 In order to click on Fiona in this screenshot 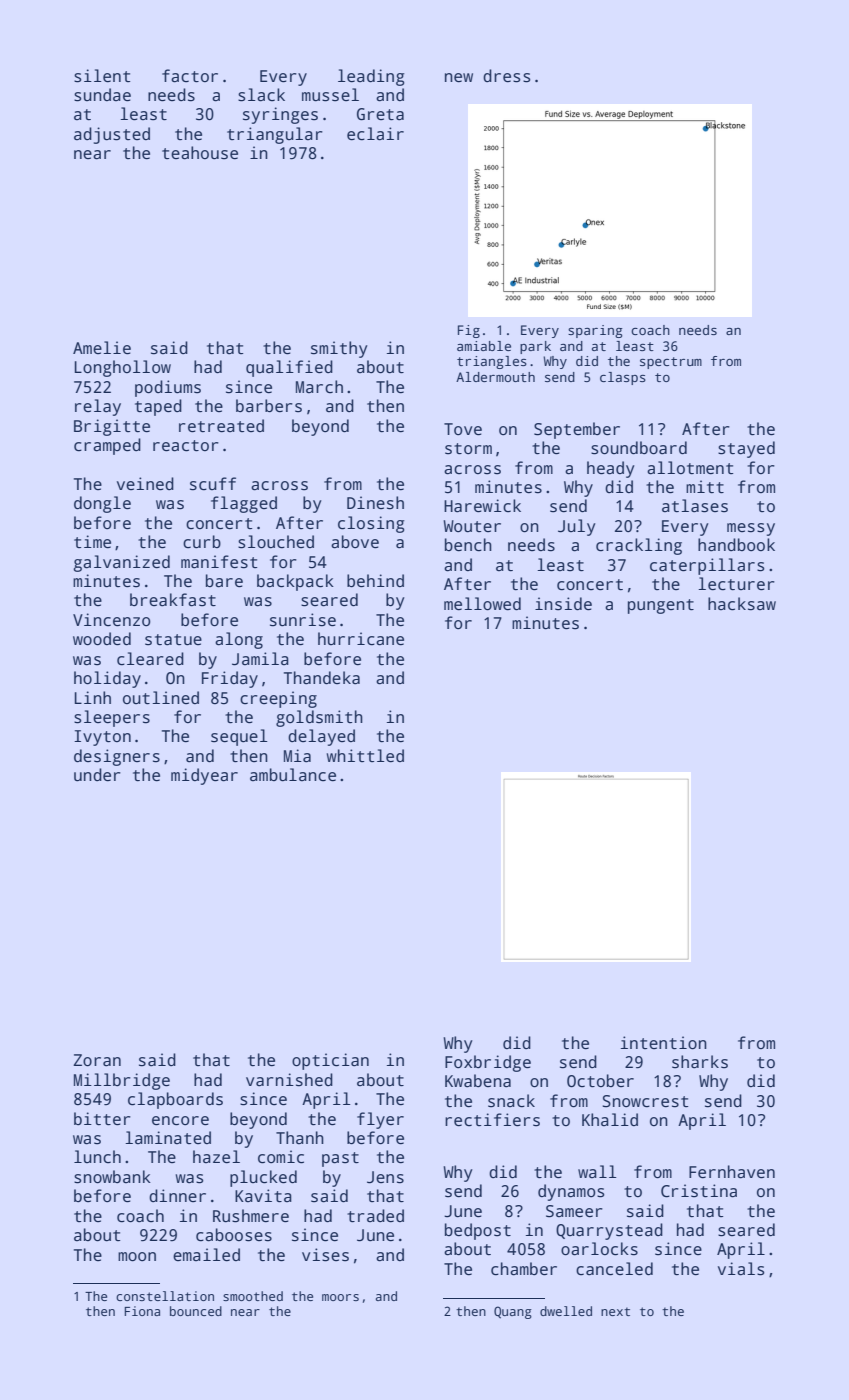, I will do `click(142, 1311)`.
